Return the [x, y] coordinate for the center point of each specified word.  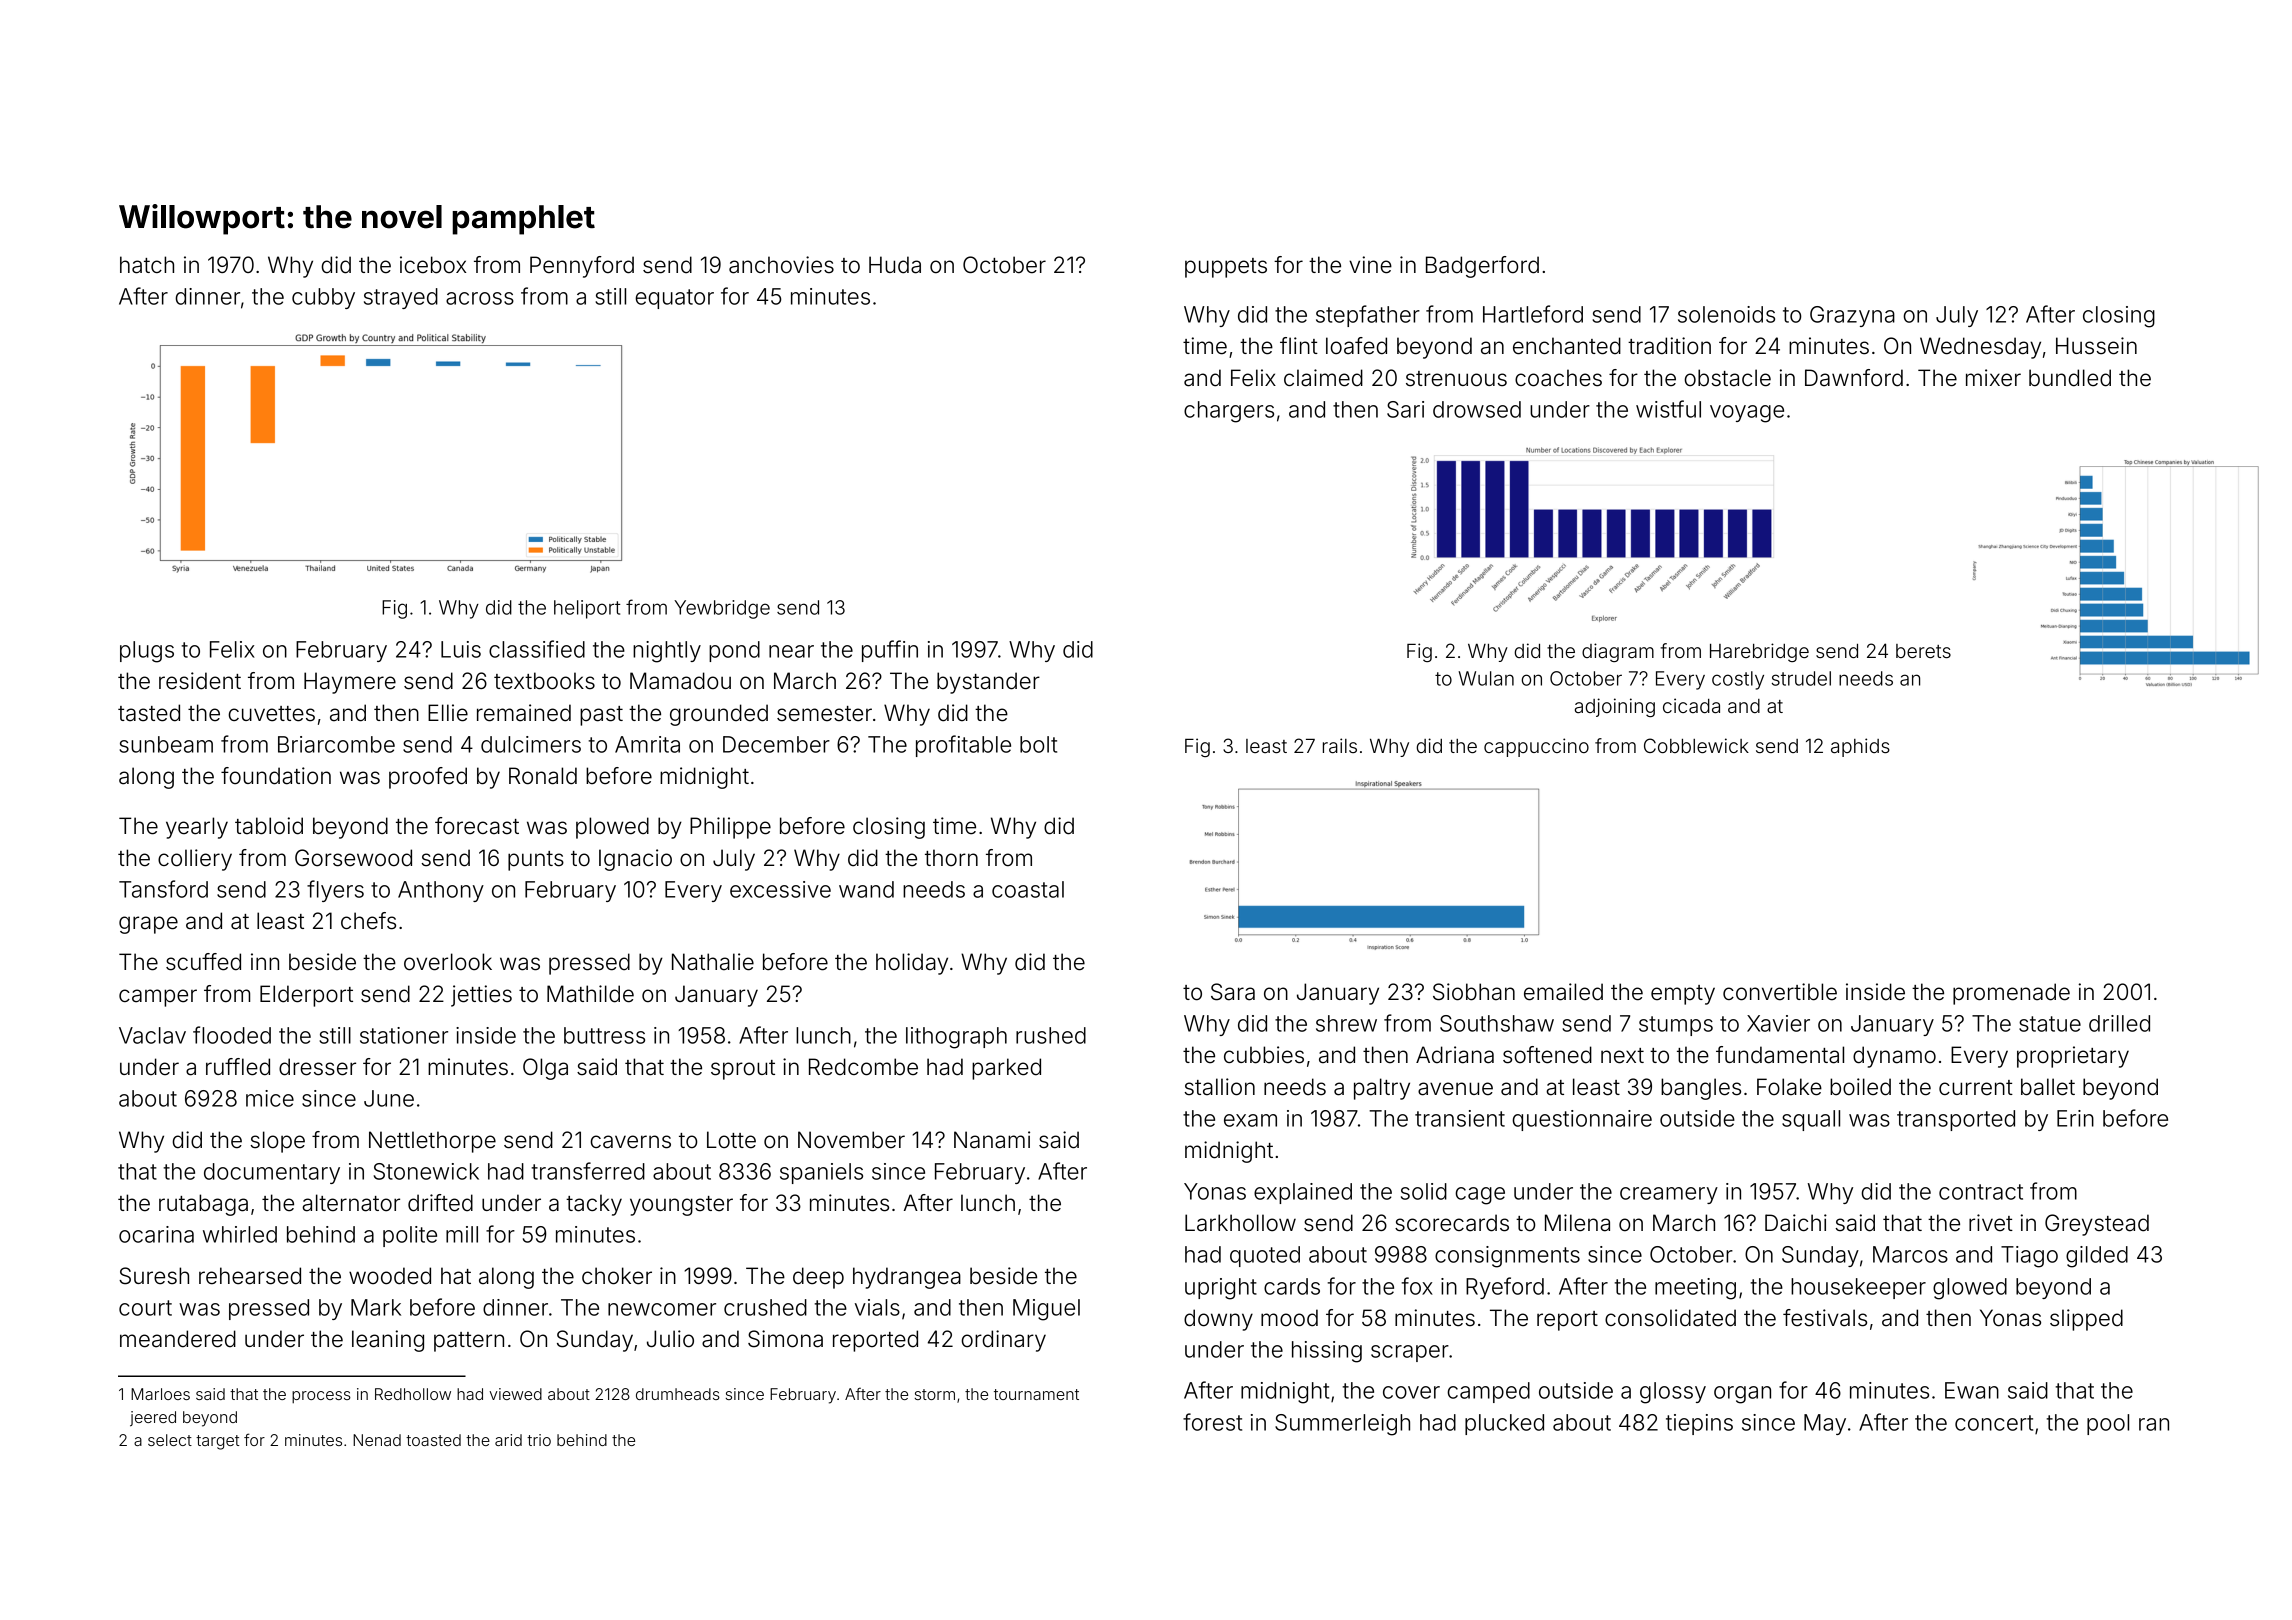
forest [1212, 1422]
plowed [612, 828]
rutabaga [203, 1205]
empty [1683, 995]
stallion [1219, 1087]
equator [674, 299]
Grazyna [1852, 316]
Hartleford [1533, 314]
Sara [1233, 992]
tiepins [1699, 1424]
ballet [2048, 1087]
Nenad [377, 1440]
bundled [2070, 378]
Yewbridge [722, 609]
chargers [1229, 412]
